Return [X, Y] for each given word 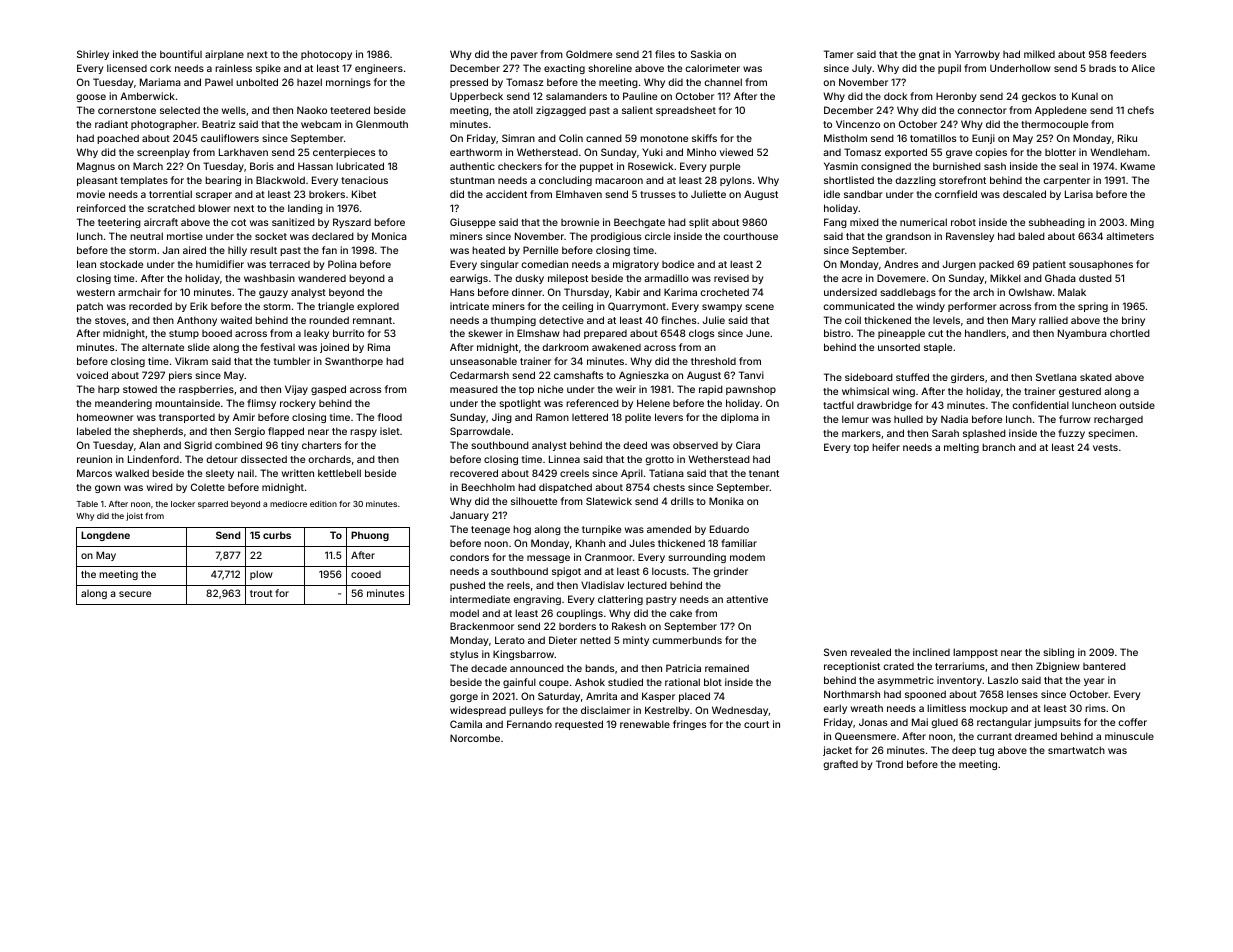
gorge [464, 698]
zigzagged [561, 111]
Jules [642, 543]
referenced [592, 403]
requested [579, 725]
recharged [1118, 420]
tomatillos [933, 138]
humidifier [220, 264]
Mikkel [1005, 278]
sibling [1058, 653]
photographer [164, 125]
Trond [889, 764]
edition [323, 504]
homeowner [105, 417]
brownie [580, 222]
